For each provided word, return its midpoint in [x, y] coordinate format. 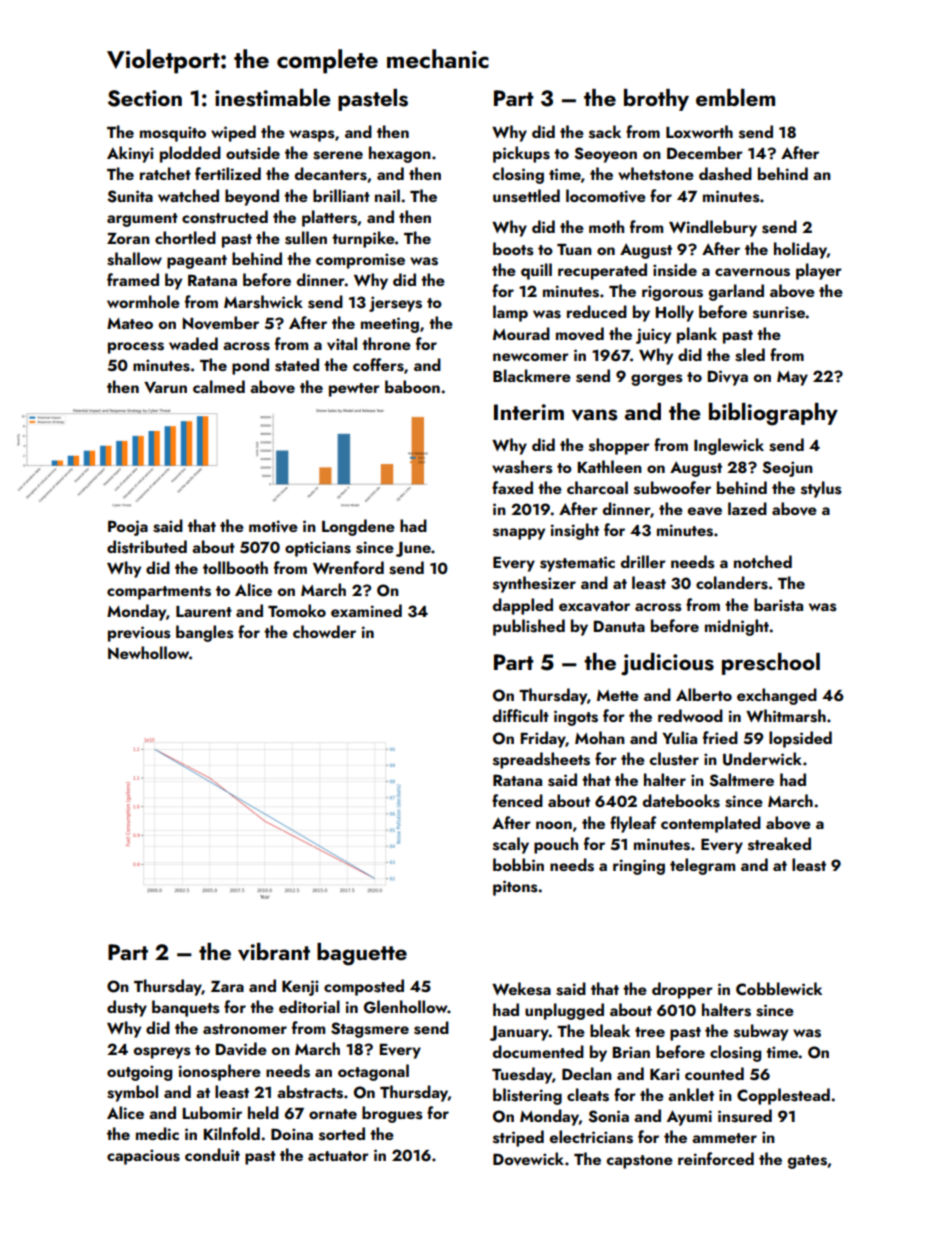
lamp [510, 313]
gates [807, 1162]
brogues [392, 1114]
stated [297, 365]
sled [750, 355]
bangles [204, 633]
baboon [412, 386]
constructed [225, 217]
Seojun [787, 469]
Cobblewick [779, 989]
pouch [556, 845]
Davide [241, 1049]
